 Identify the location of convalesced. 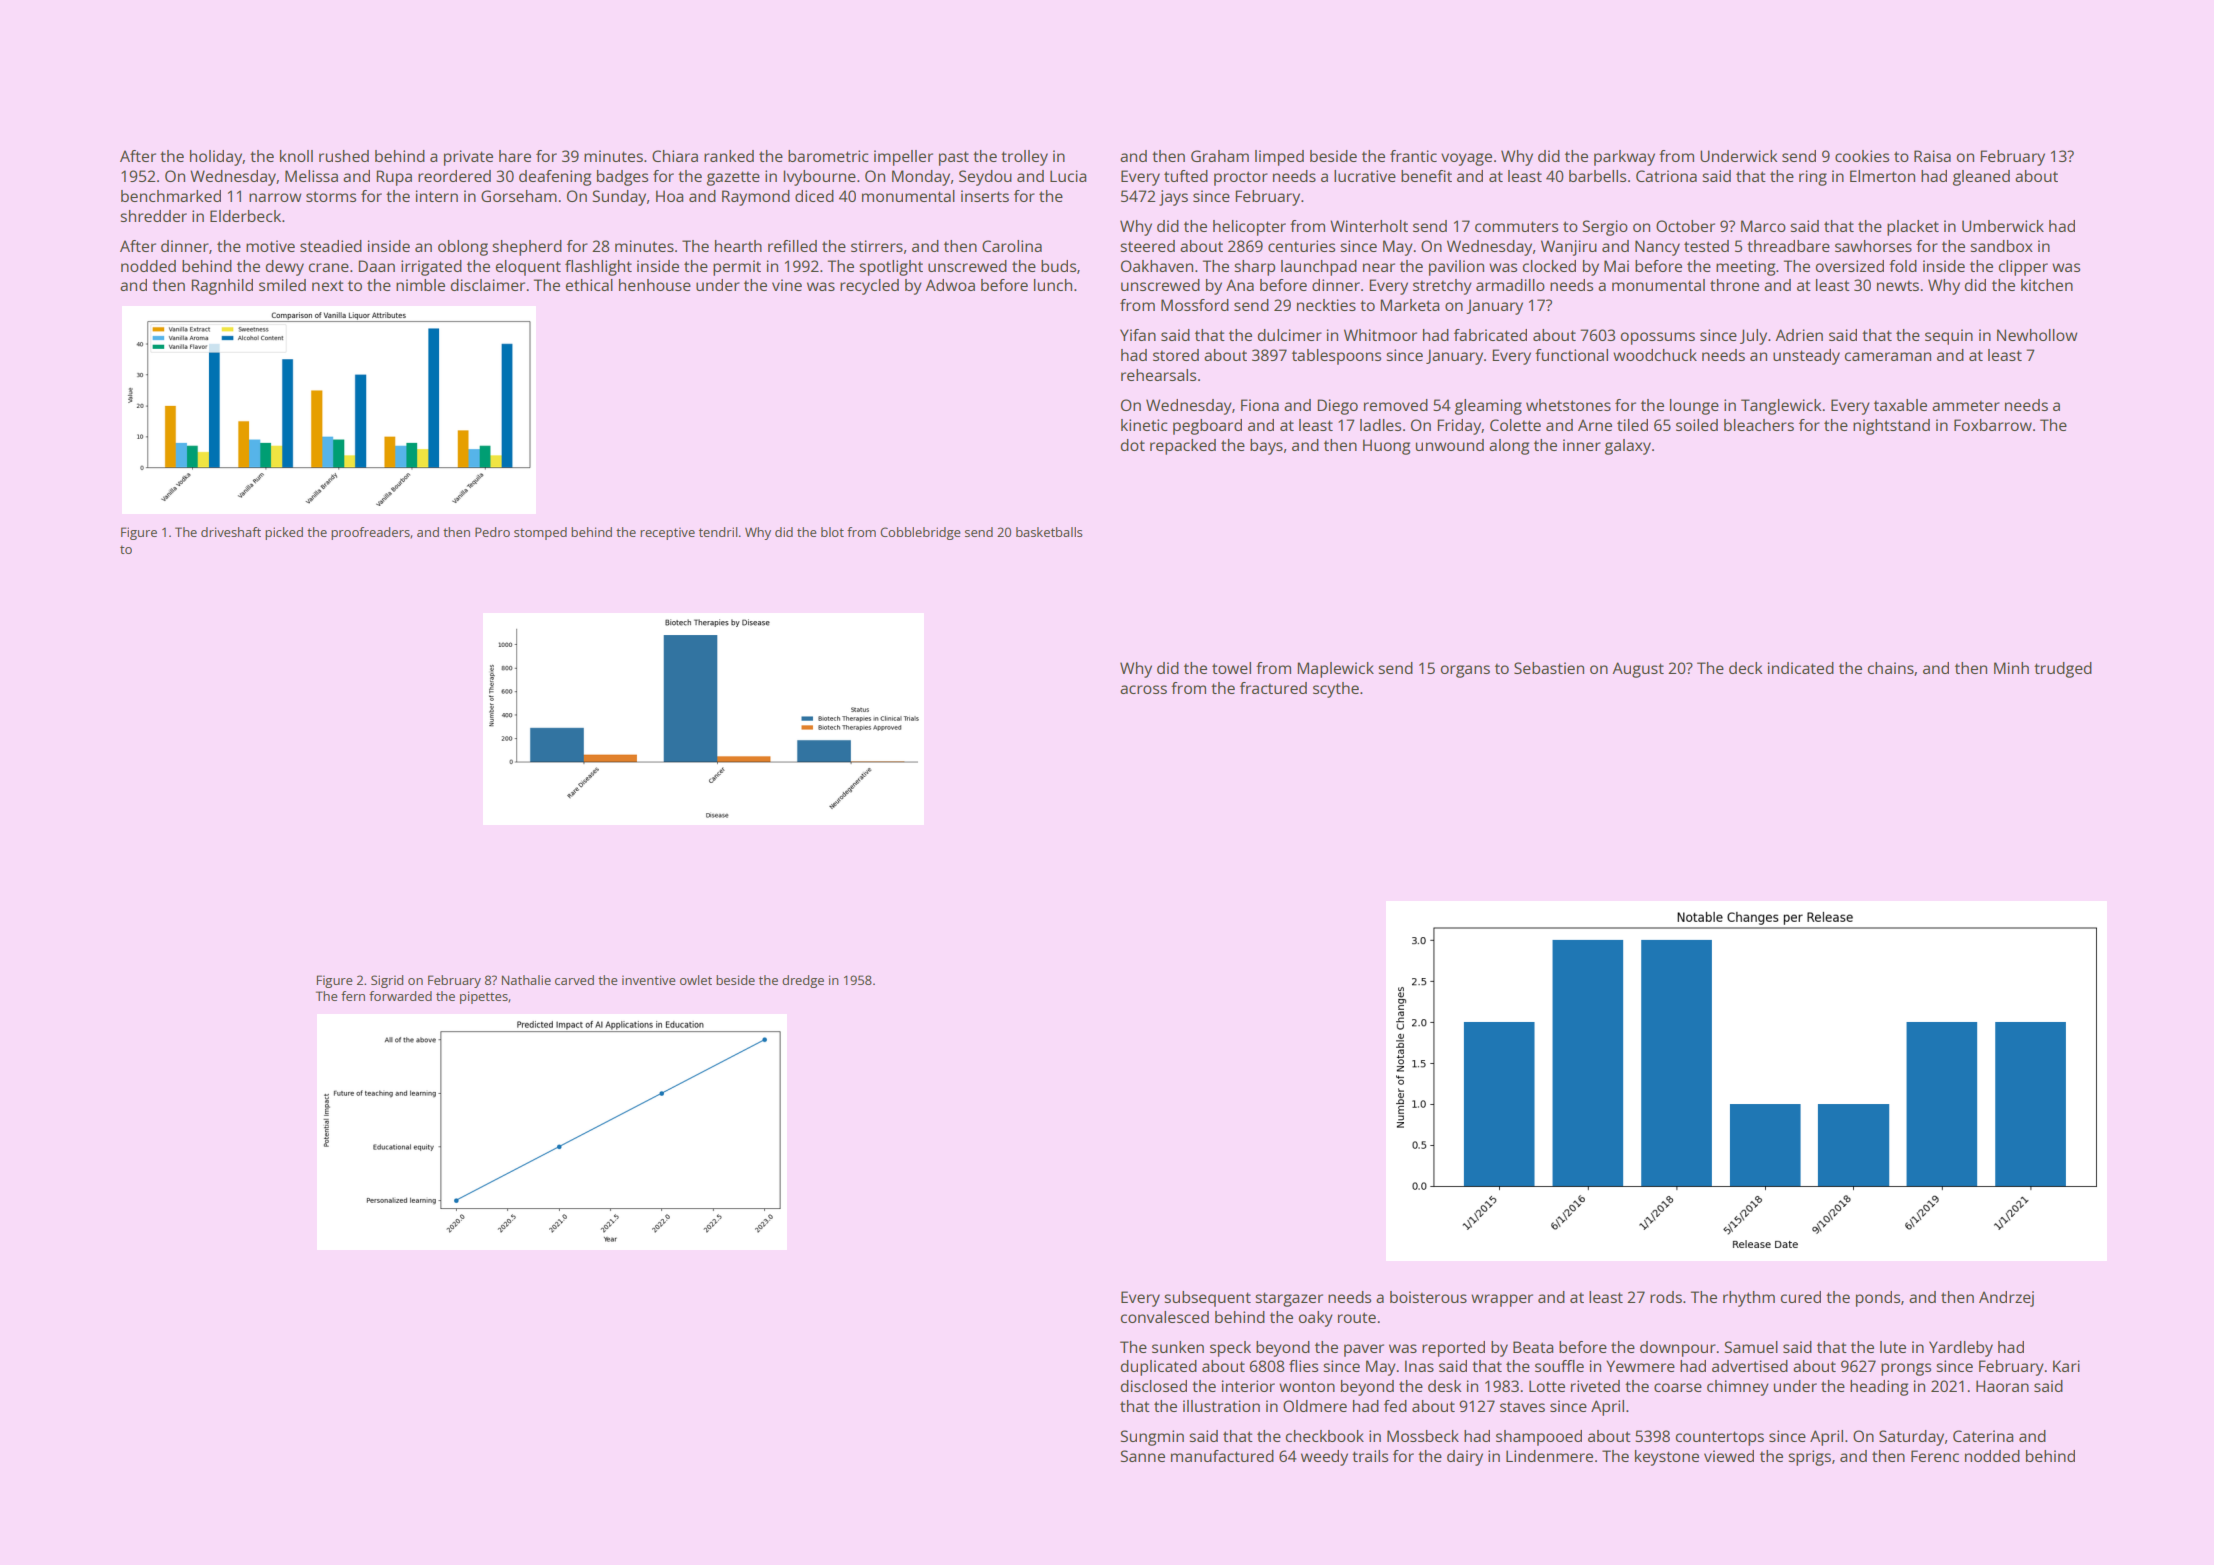
(1165, 1317).
